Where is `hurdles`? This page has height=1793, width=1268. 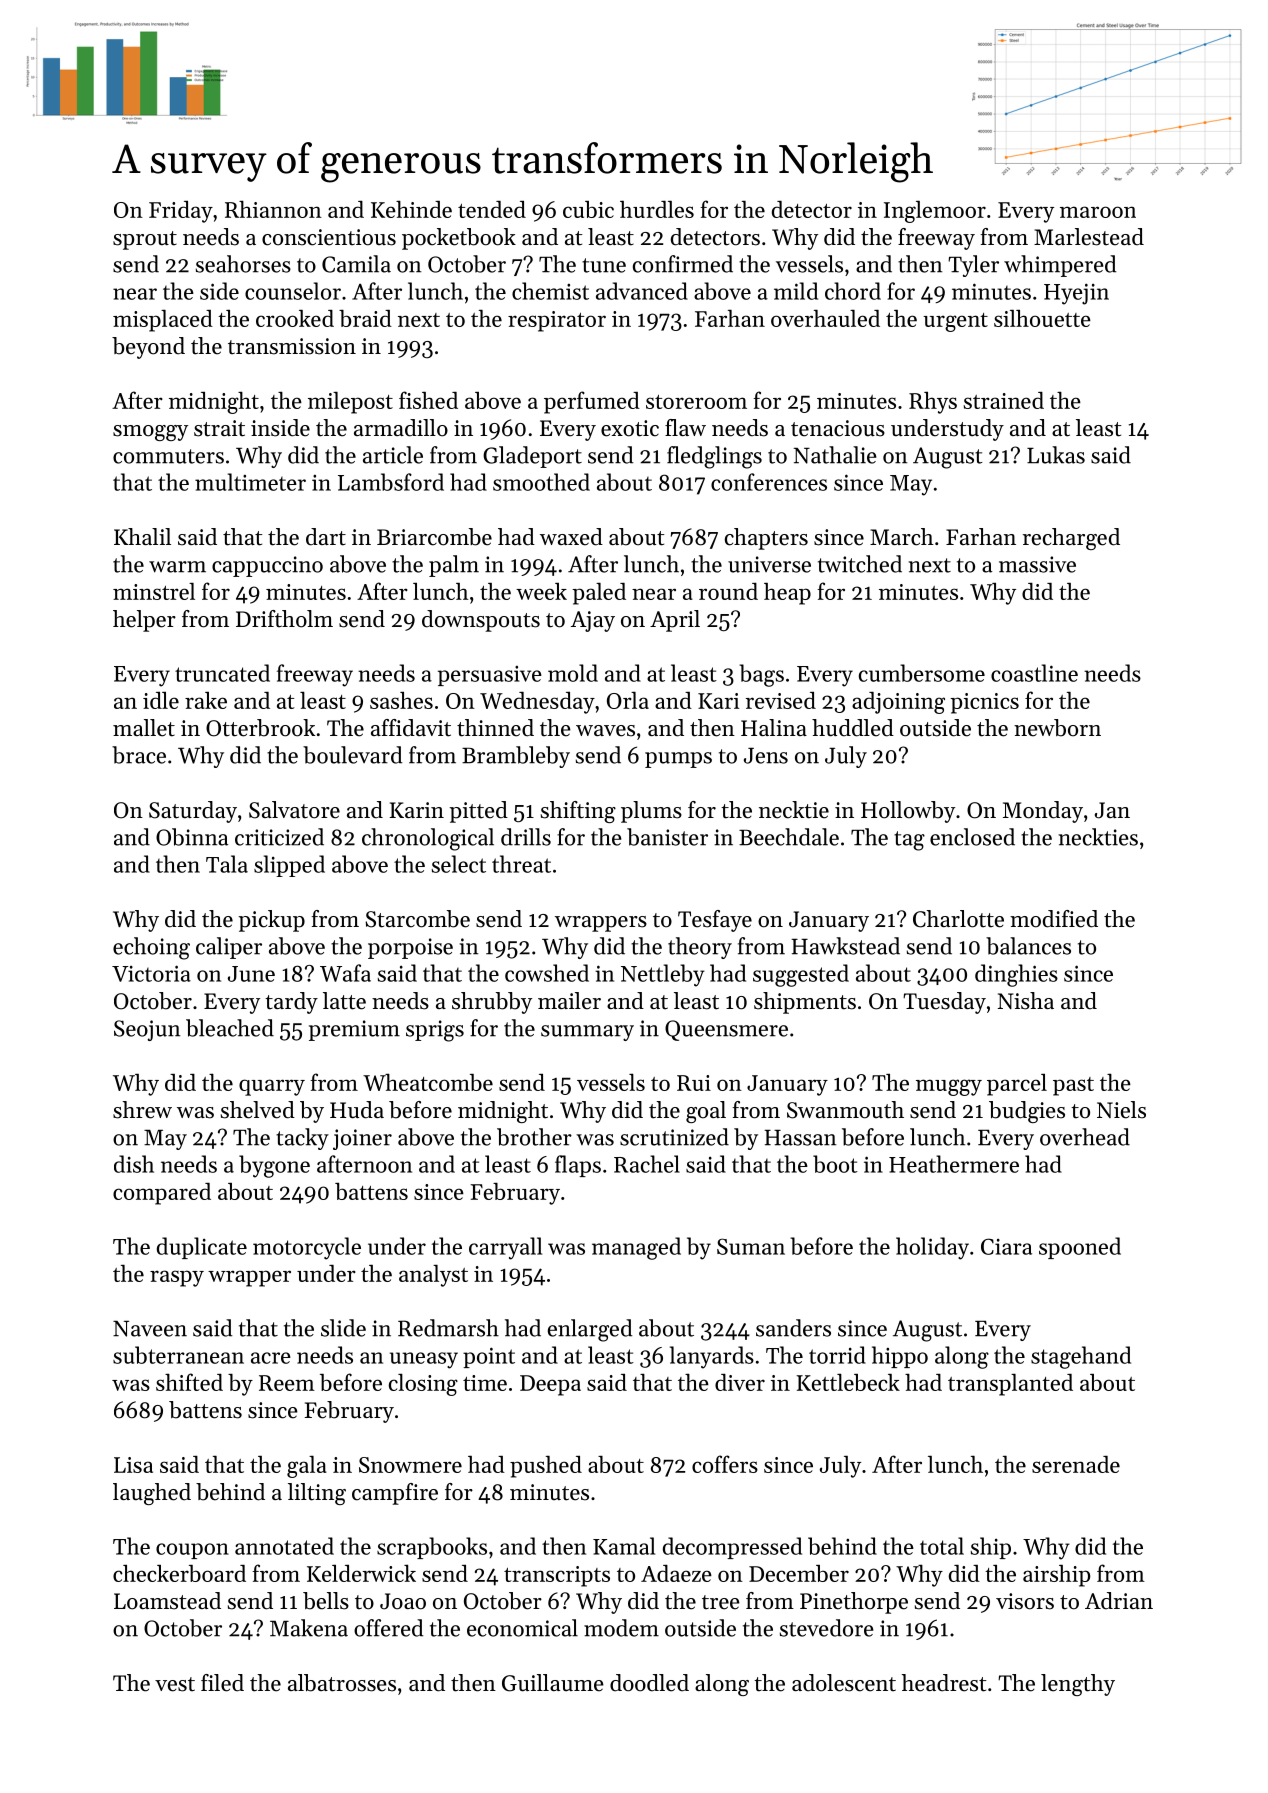
hurdles is located at coordinates (657, 209).
